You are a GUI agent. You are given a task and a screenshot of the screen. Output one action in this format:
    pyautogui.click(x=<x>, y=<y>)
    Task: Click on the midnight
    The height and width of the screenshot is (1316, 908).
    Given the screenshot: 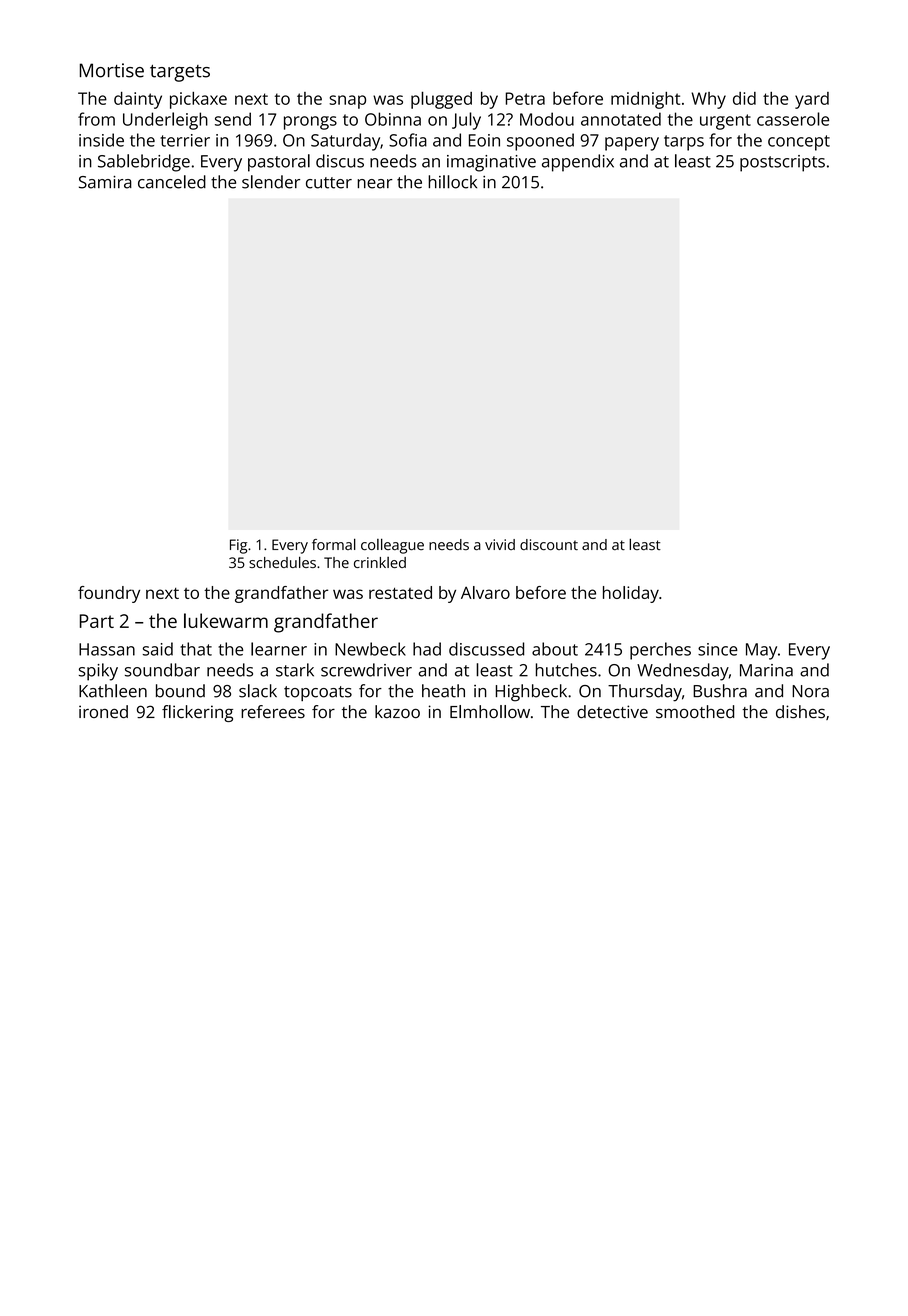 What is the action you would take?
    pyautogui.click(x=645, y=100)
